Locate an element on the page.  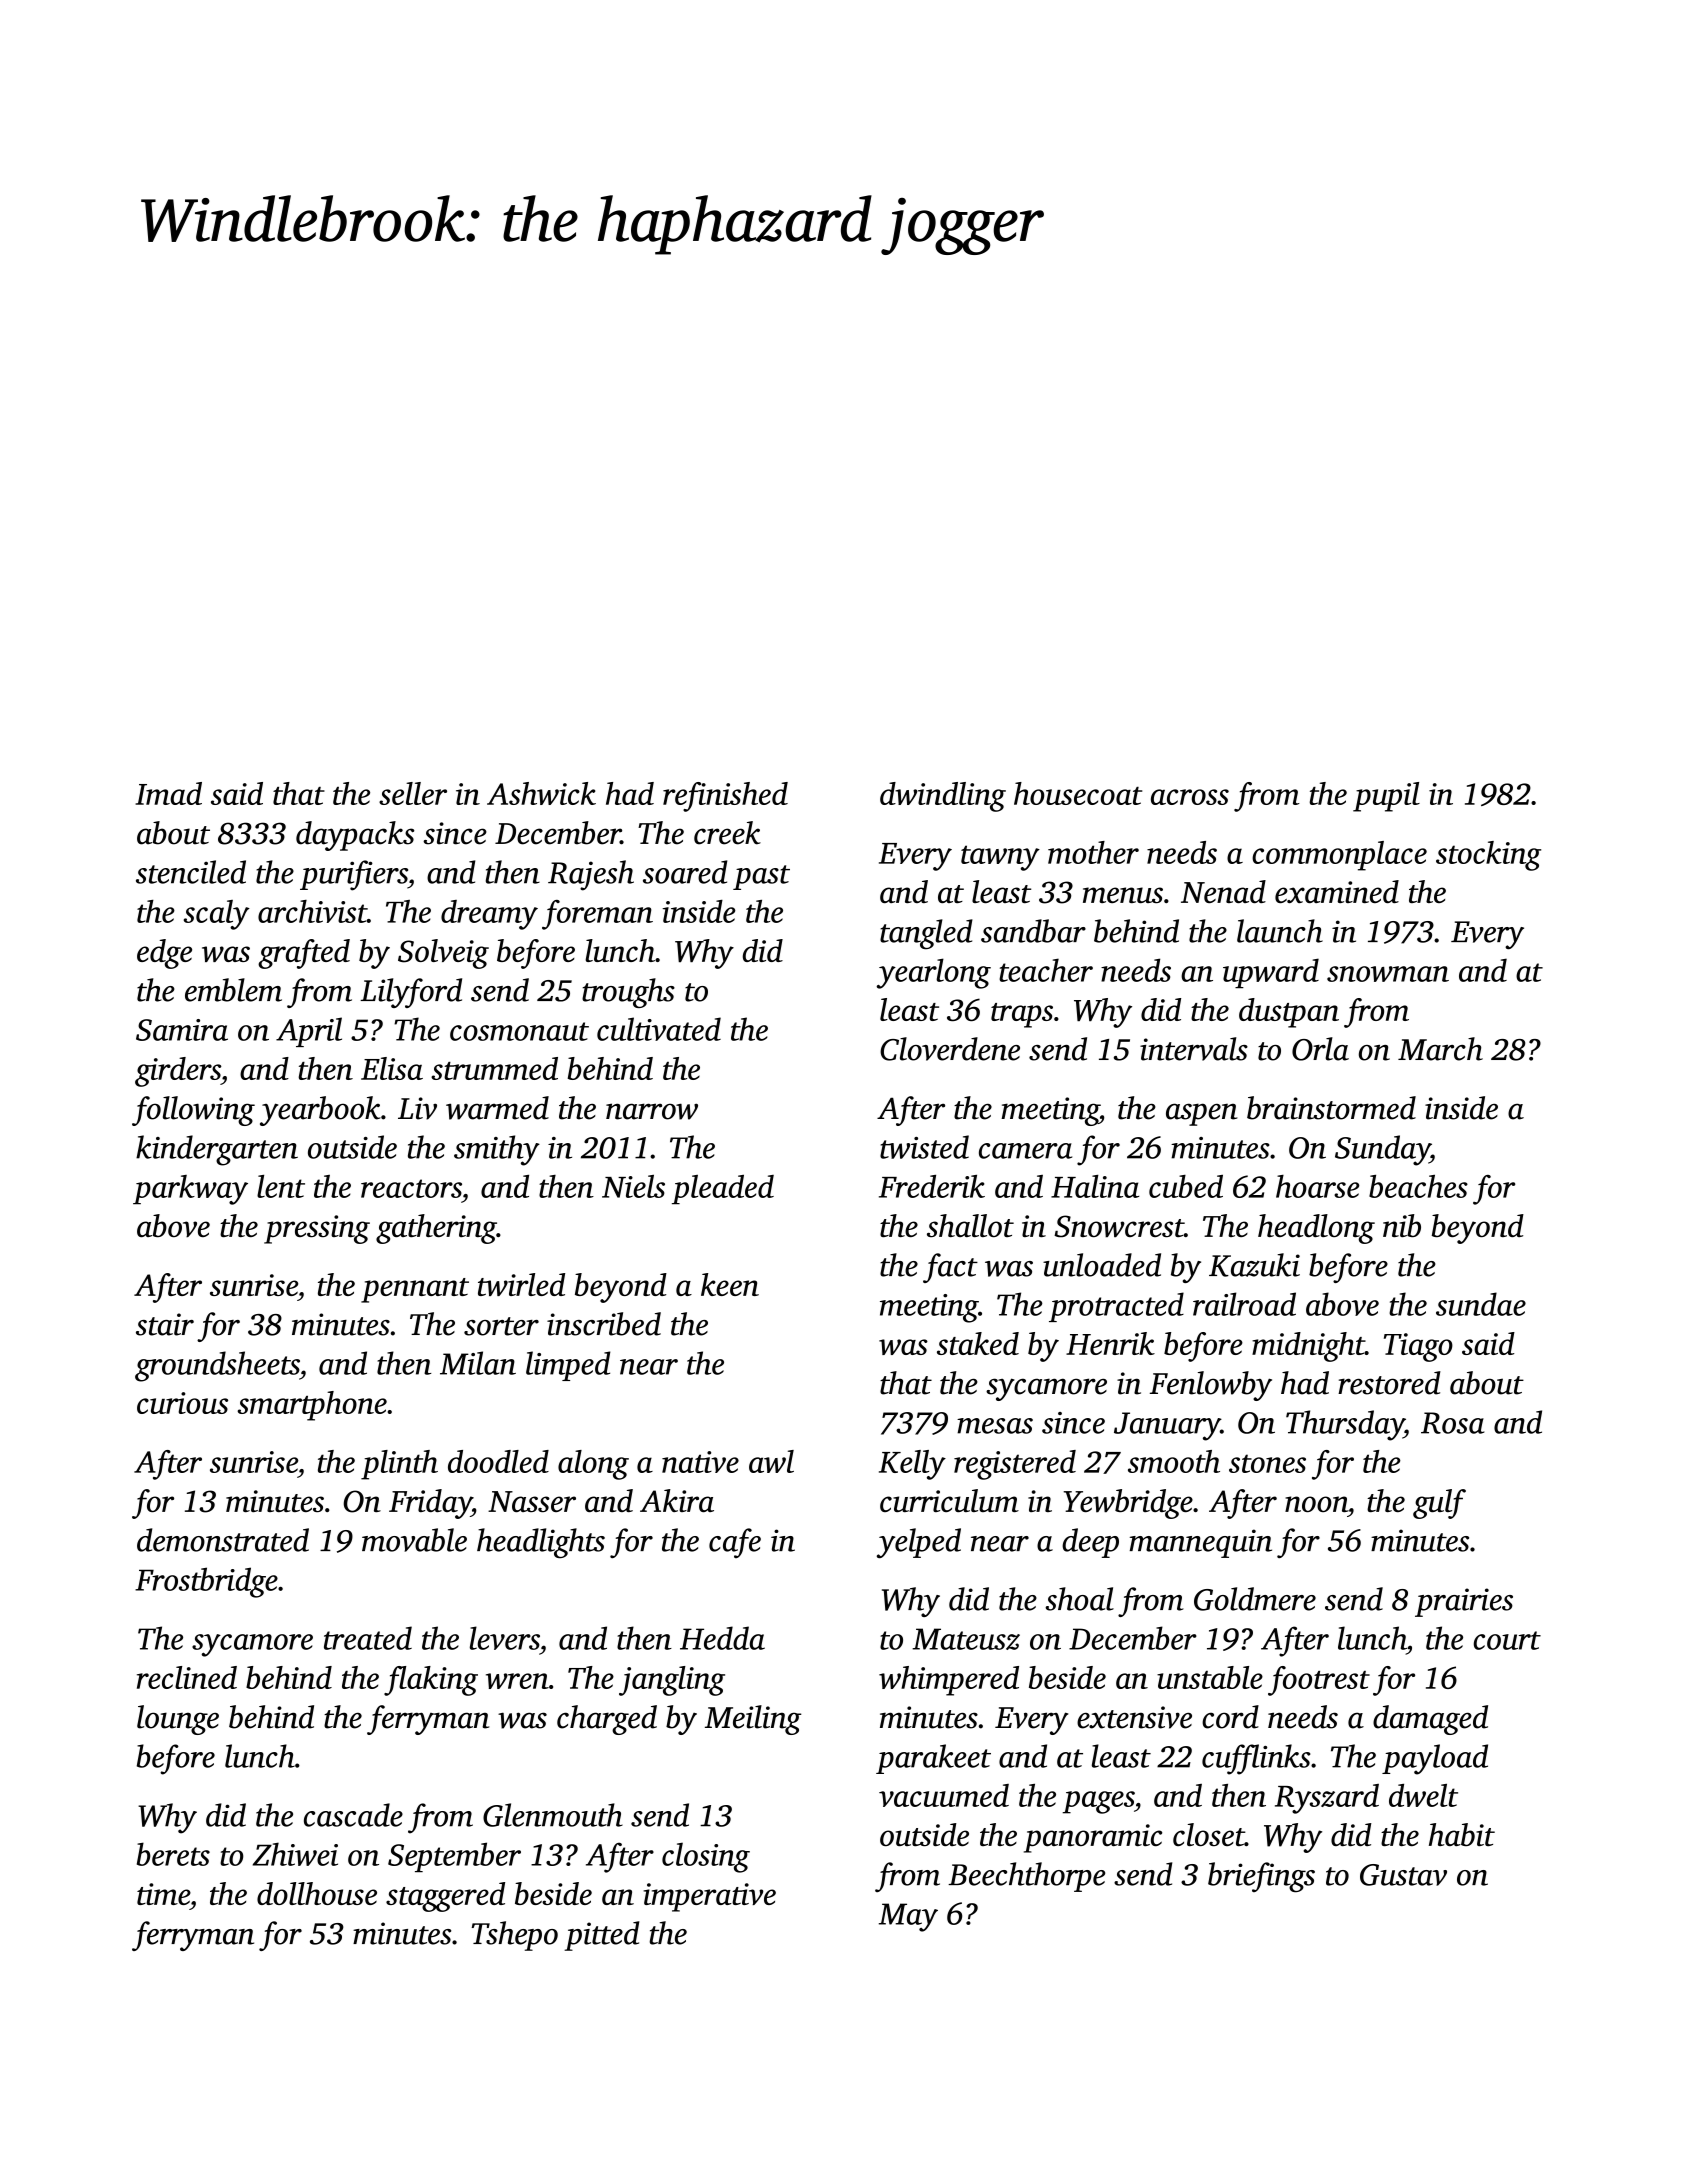
Kazuki is located at coordinates (1254, 1265).
